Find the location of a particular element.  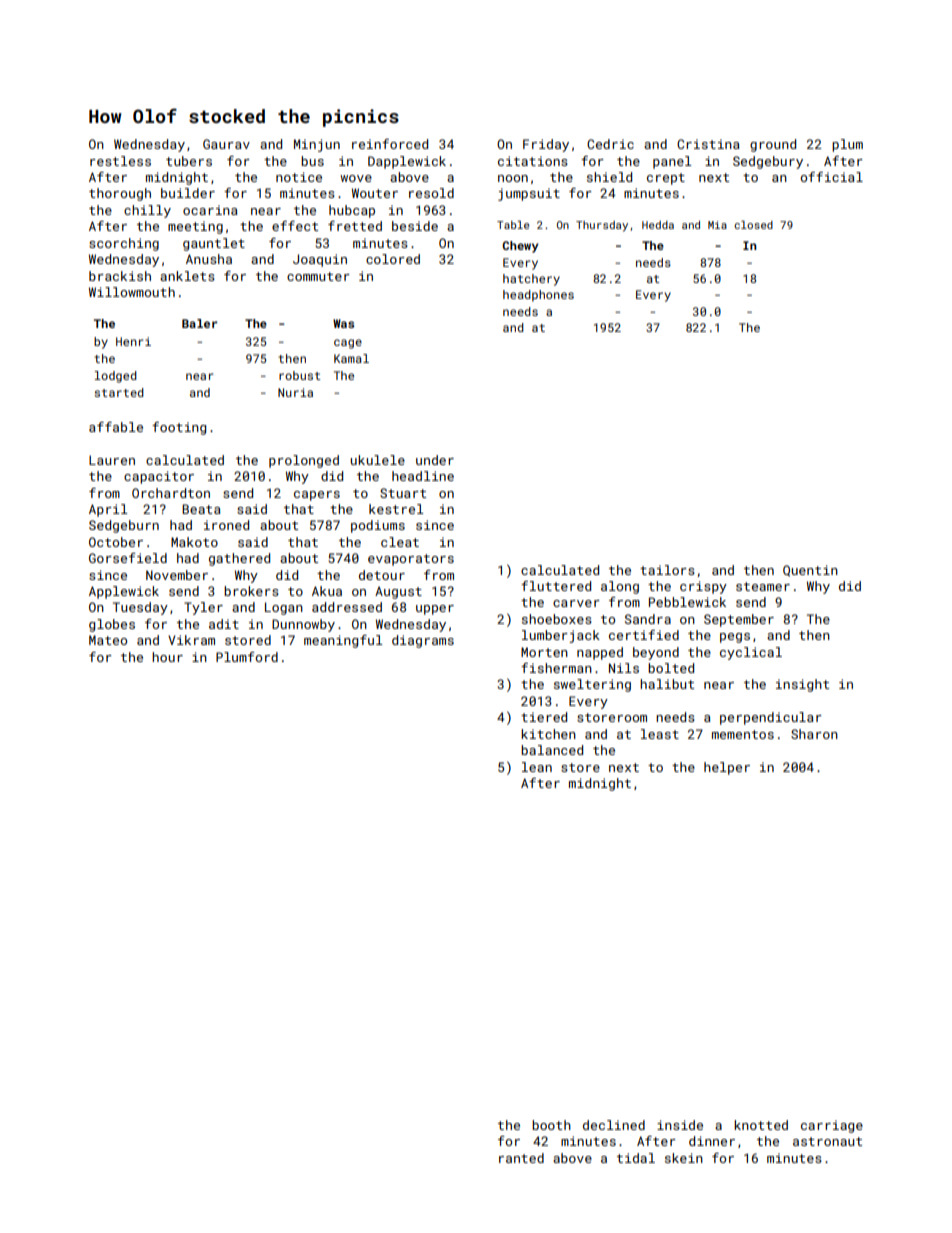

noon is located at coordinates (513, 178).
